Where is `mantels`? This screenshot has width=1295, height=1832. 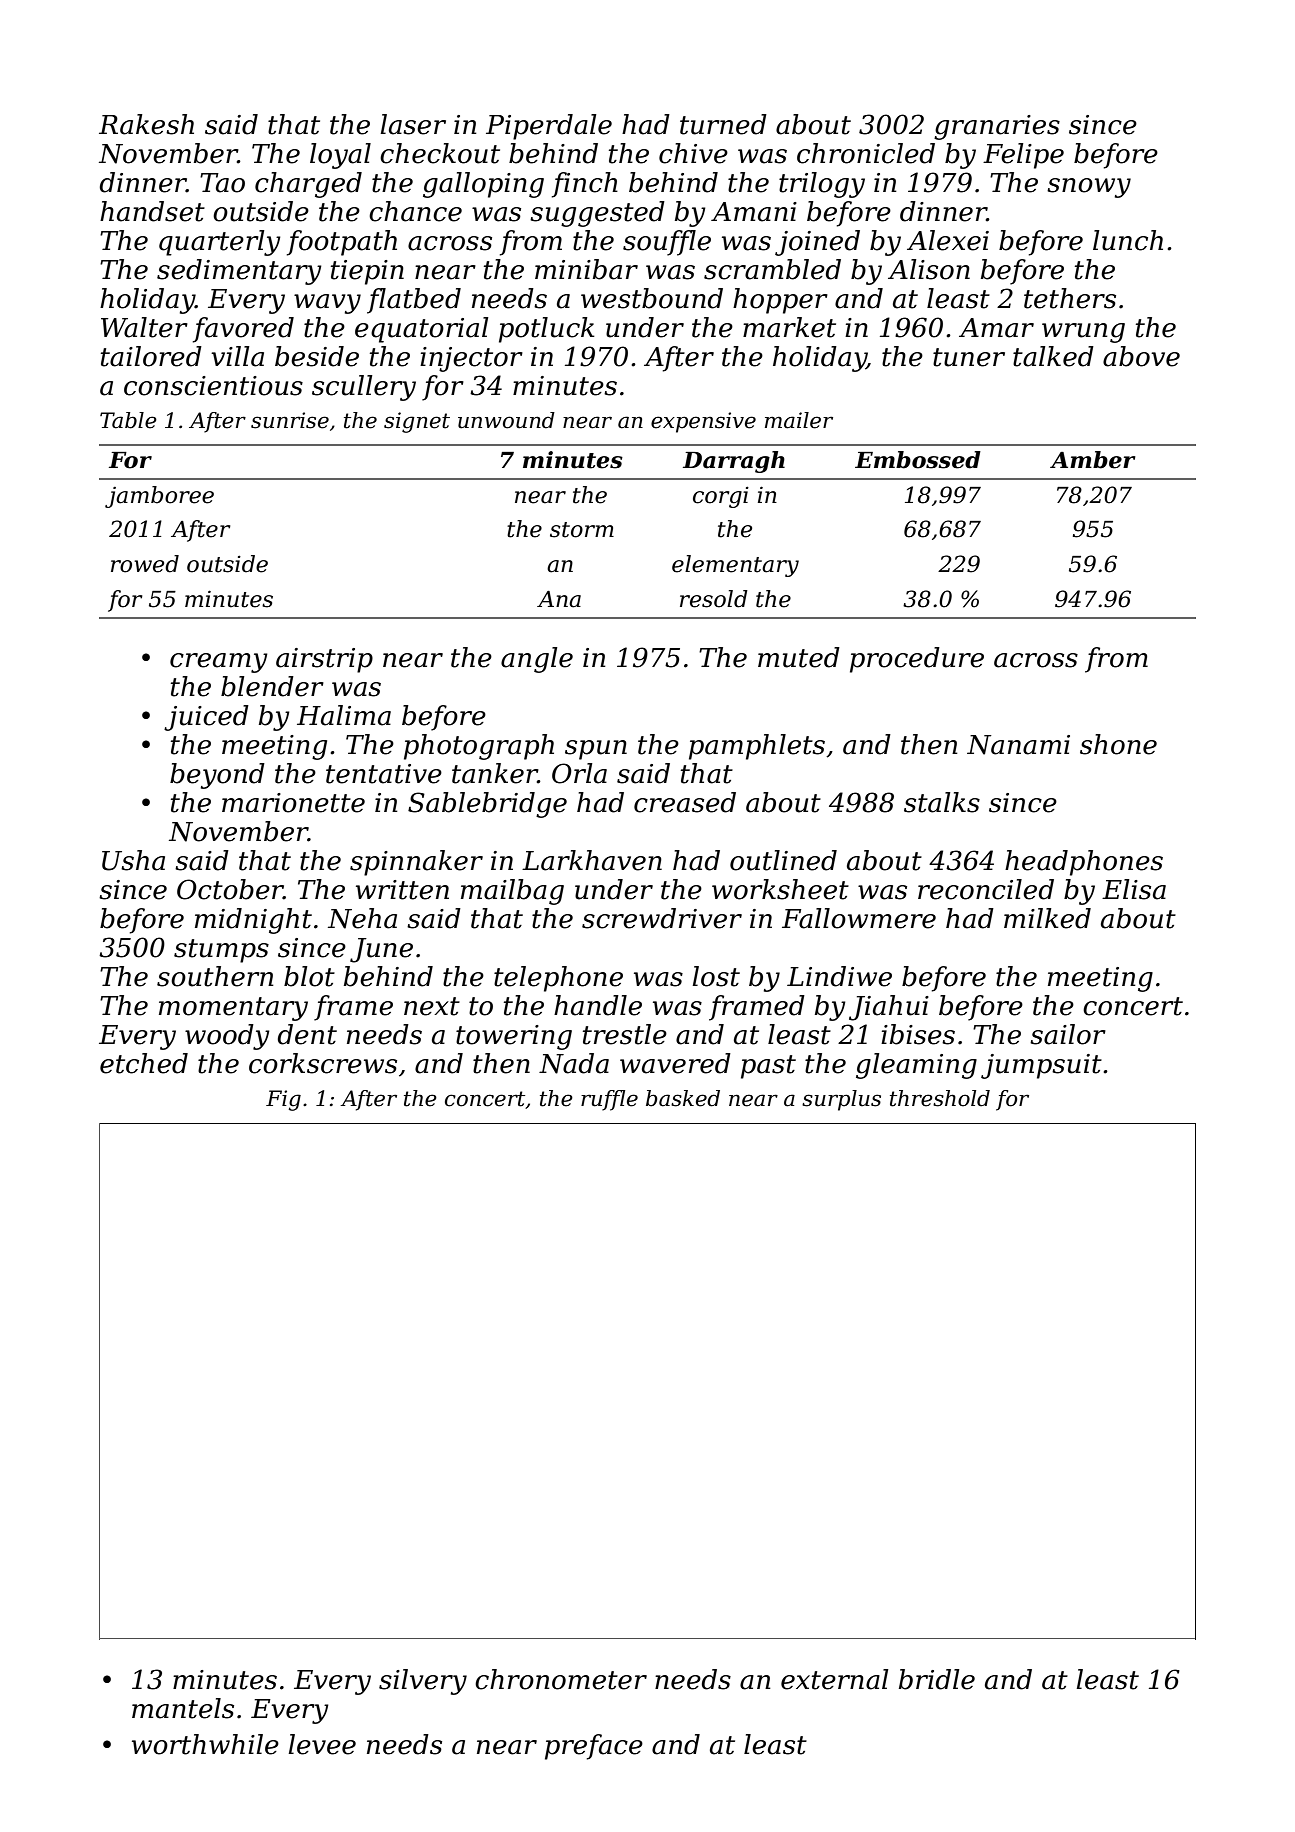 mantels is located at coordinates (183, 1708).
